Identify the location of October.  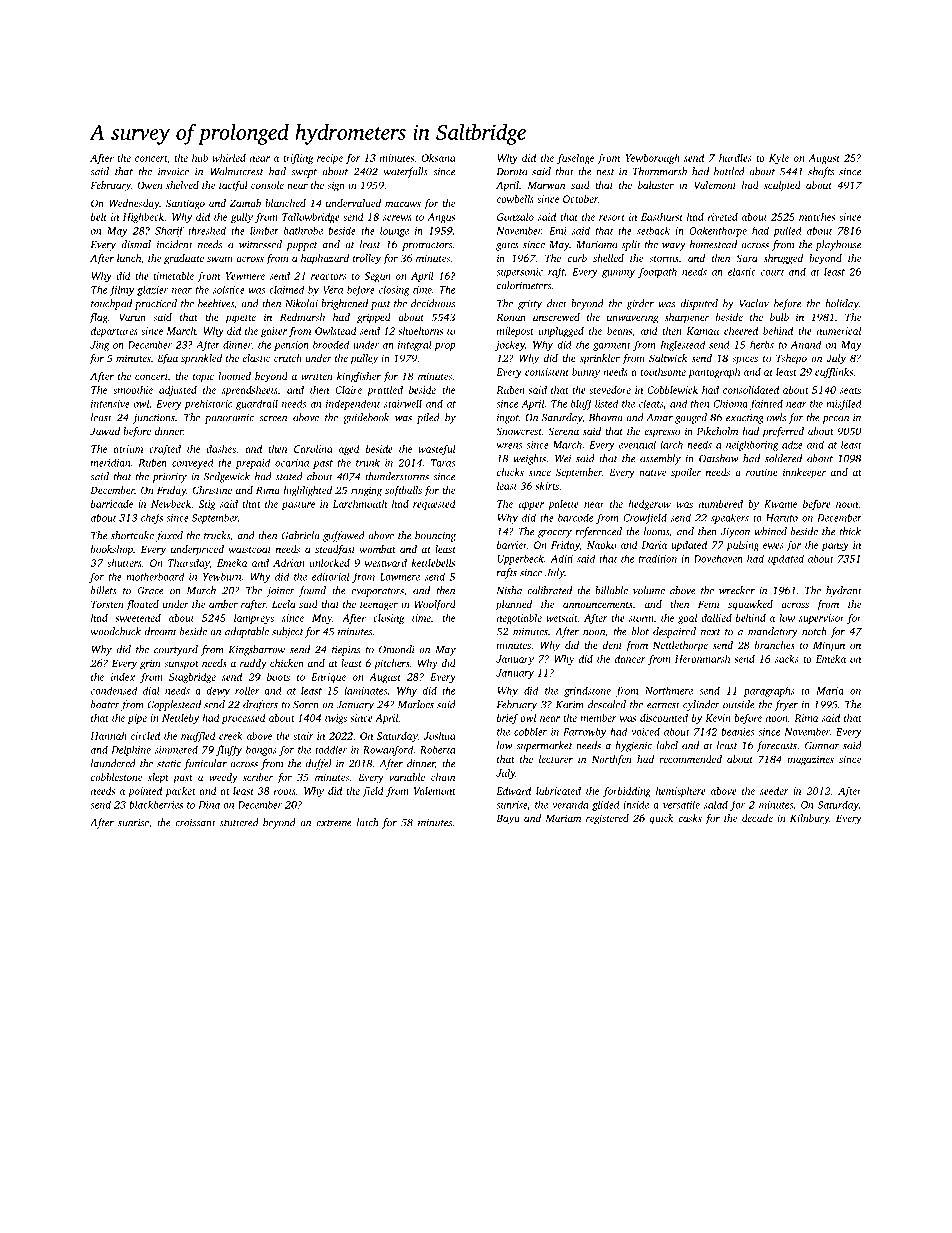
(580, 199).
